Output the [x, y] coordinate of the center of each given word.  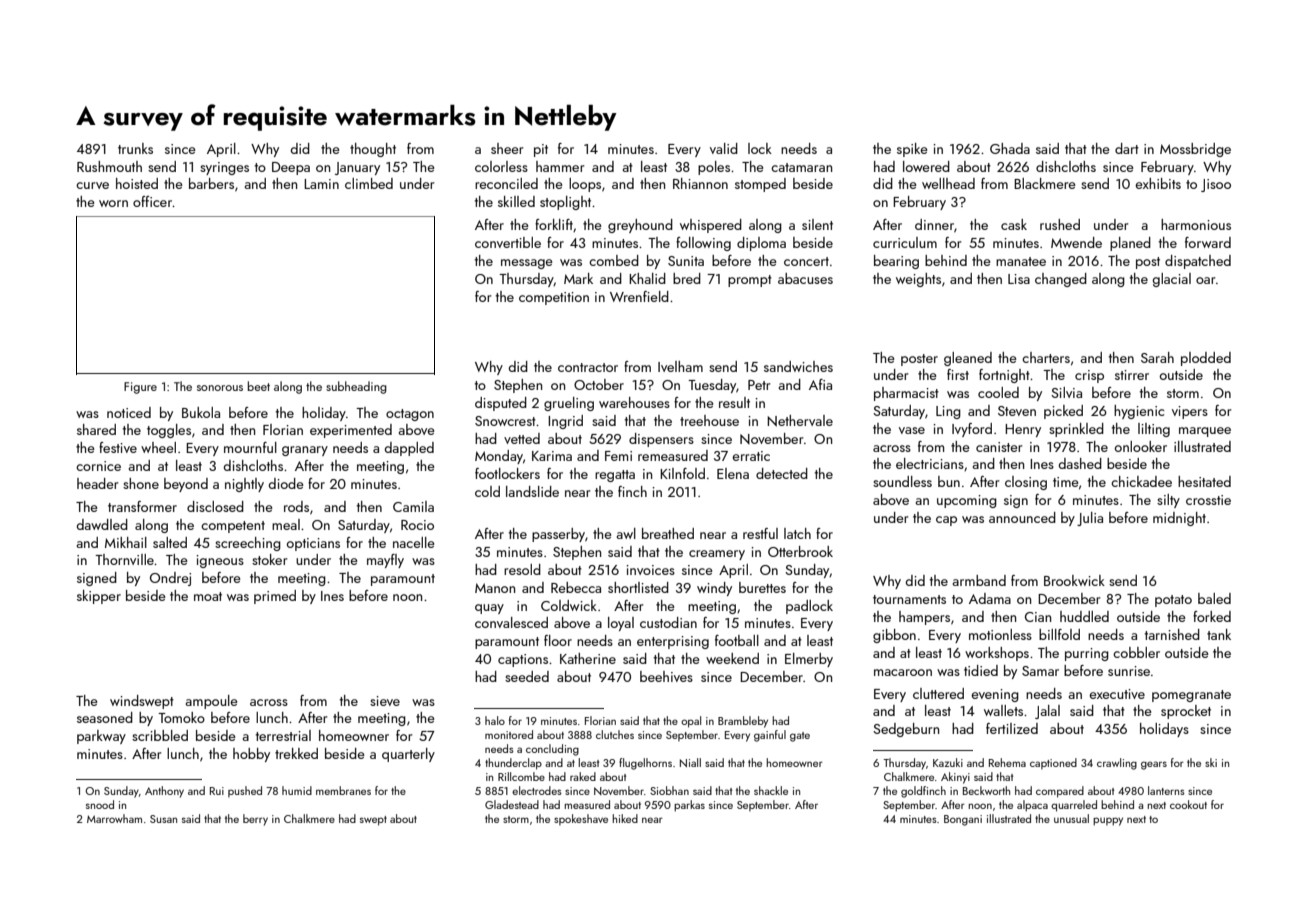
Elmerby [809, 660]
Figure [140, 388]
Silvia [1066, 392]
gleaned [968, 359]
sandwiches [798, 366]
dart [1127, 148]
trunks [135, 148]
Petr [759, 385]
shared [96, 429]
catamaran [801, 167]
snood [100, 804]
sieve [385, 701]
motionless [1000, 634]
